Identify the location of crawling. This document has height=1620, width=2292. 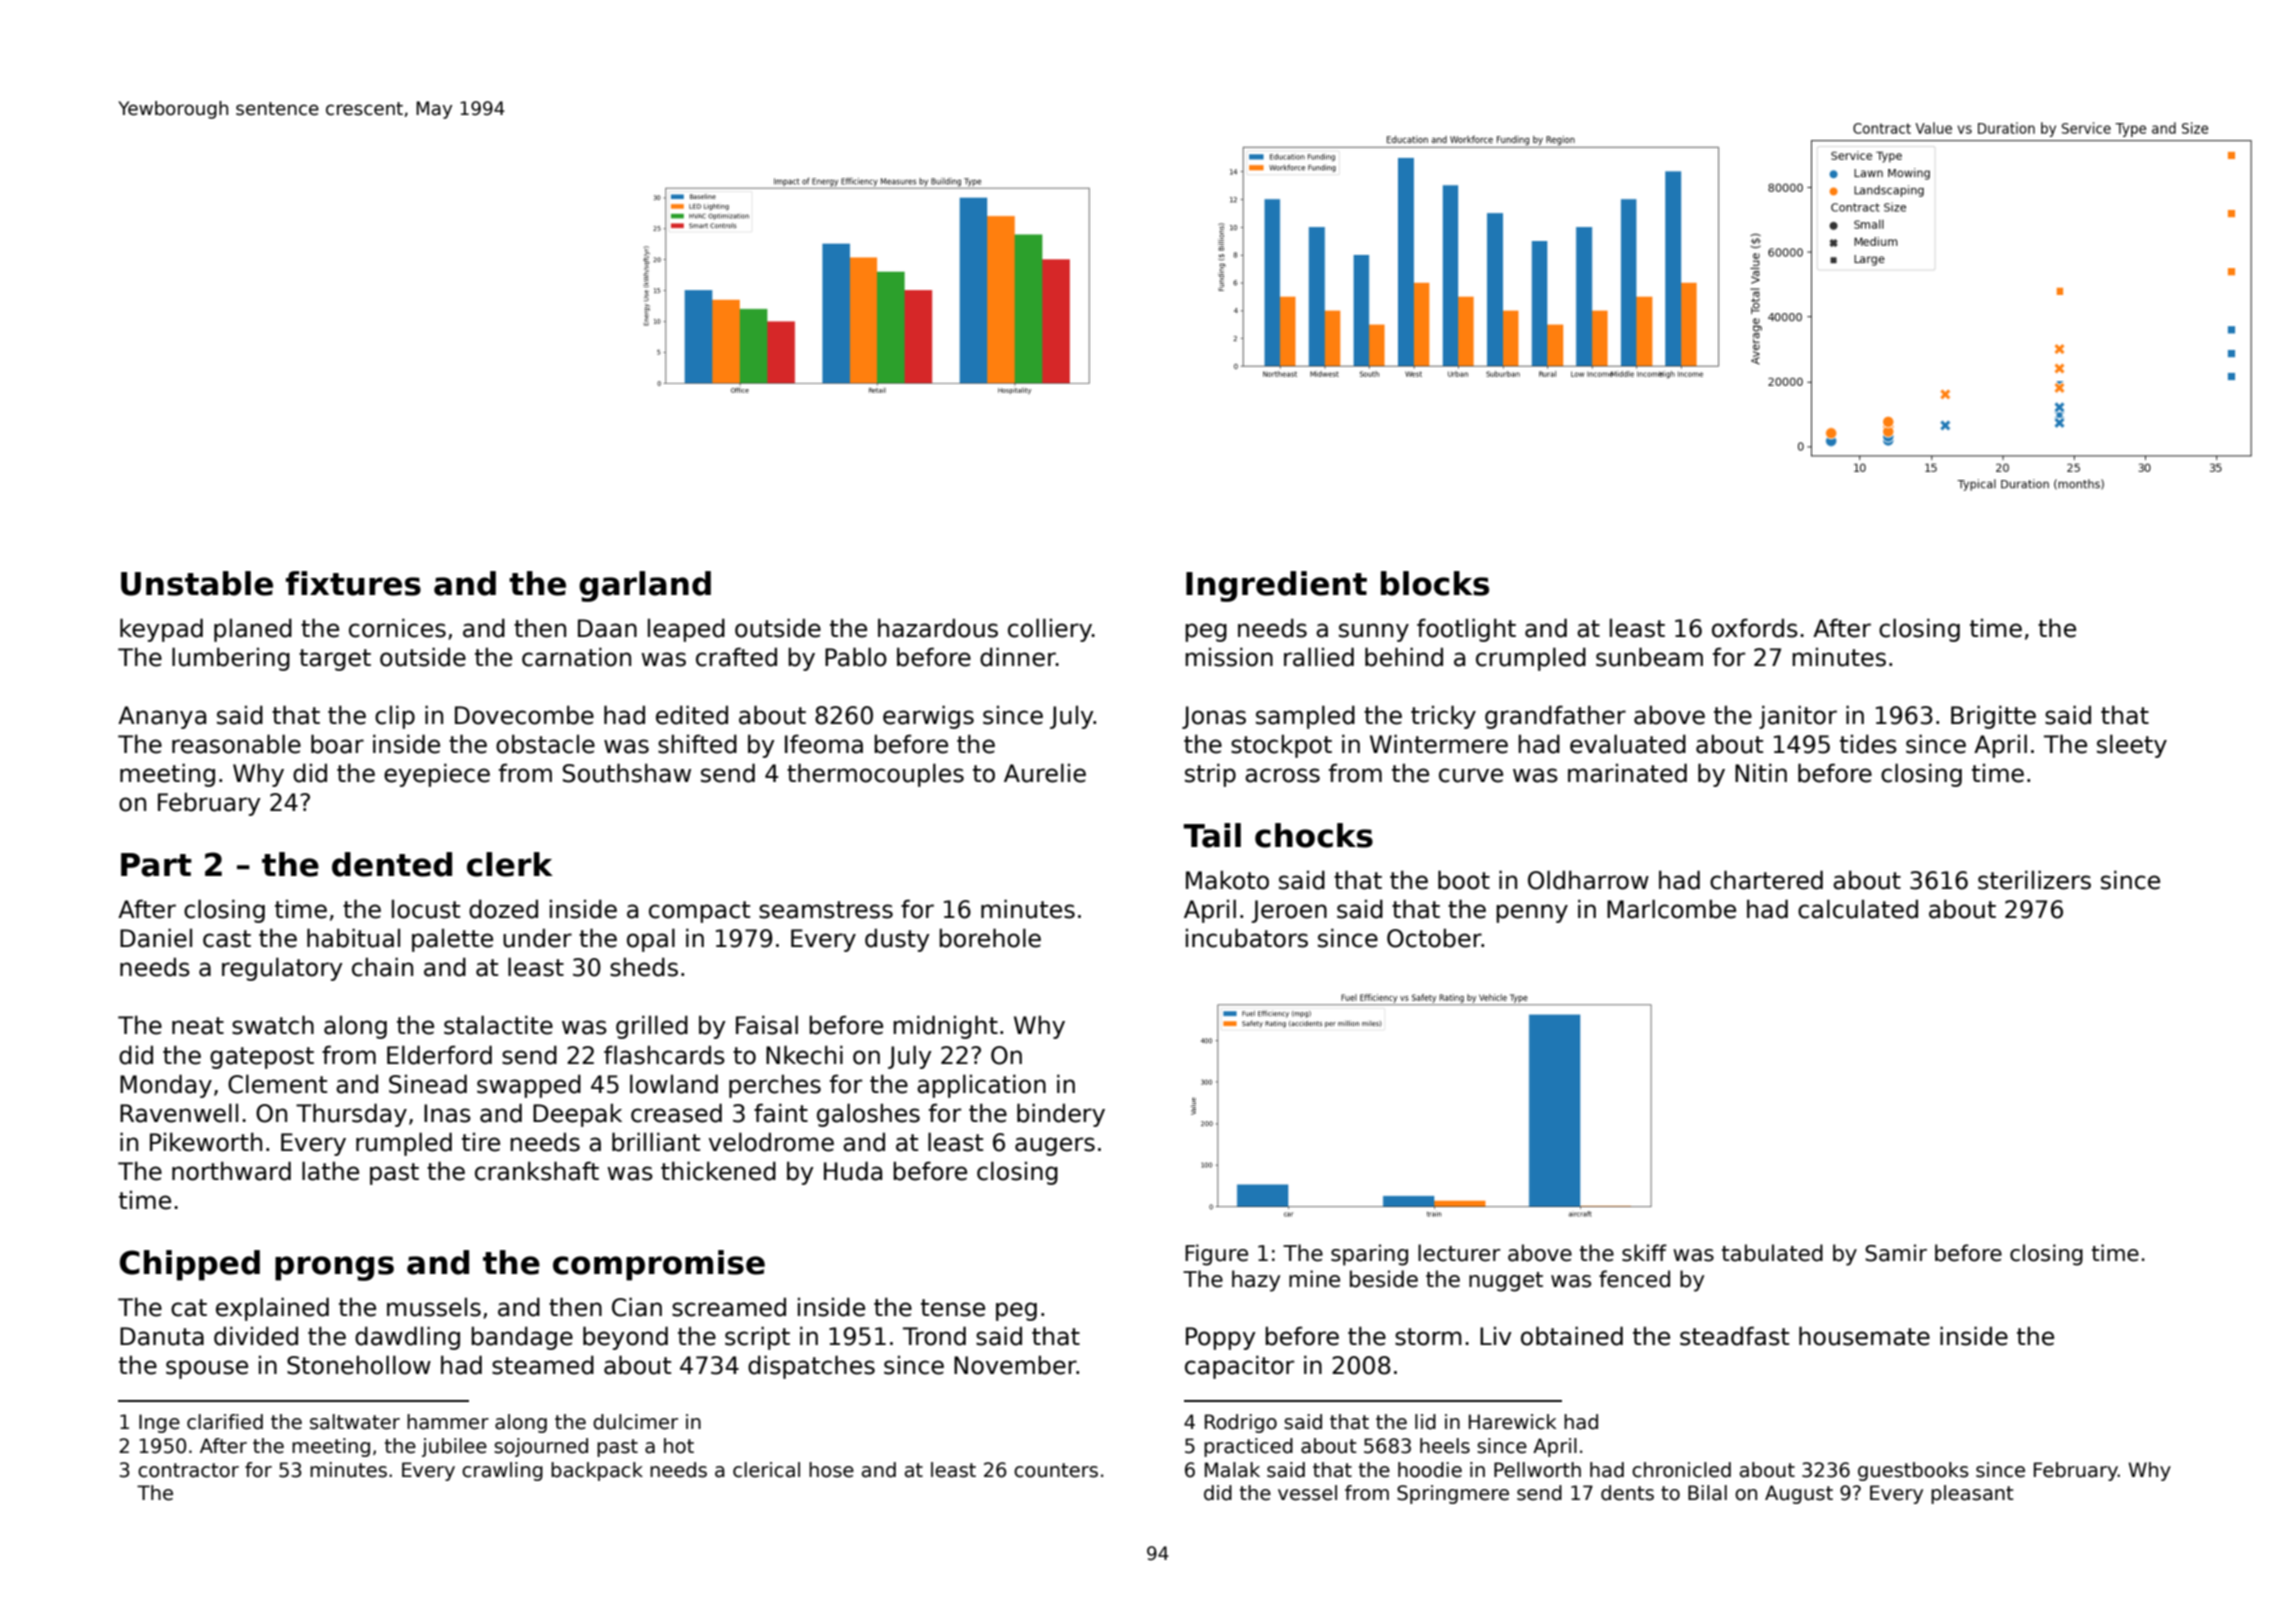
(502, 1471).
